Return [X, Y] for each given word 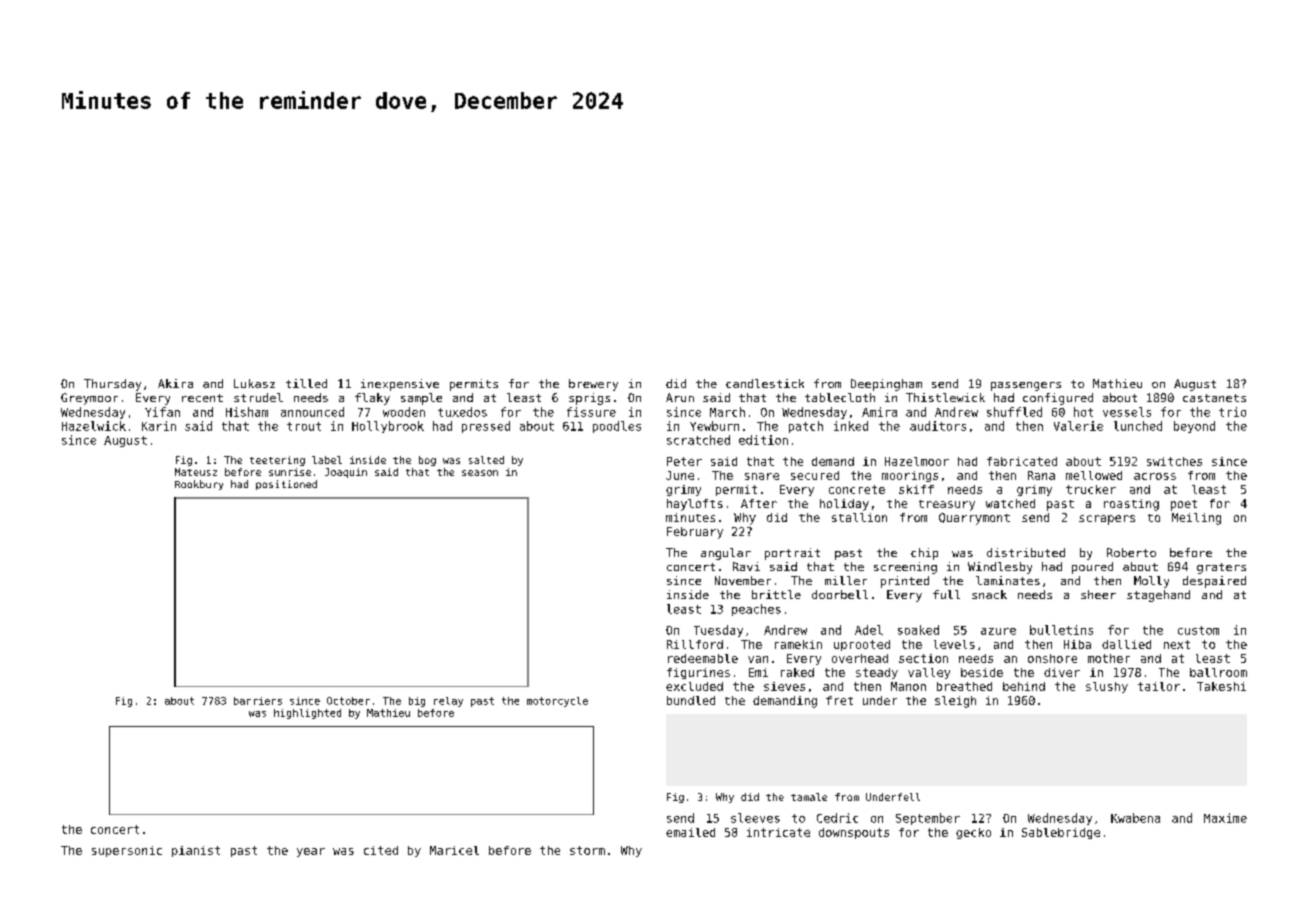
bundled [691, 700]
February [695, 533]
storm [587, 850]
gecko [973, 833]
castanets [1214, 398]
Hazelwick [94, 426]
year [311, 852]
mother [1109, 658]
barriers [258, 701]
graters [1221, 568]
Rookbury [199, 485]
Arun [680, 397]
